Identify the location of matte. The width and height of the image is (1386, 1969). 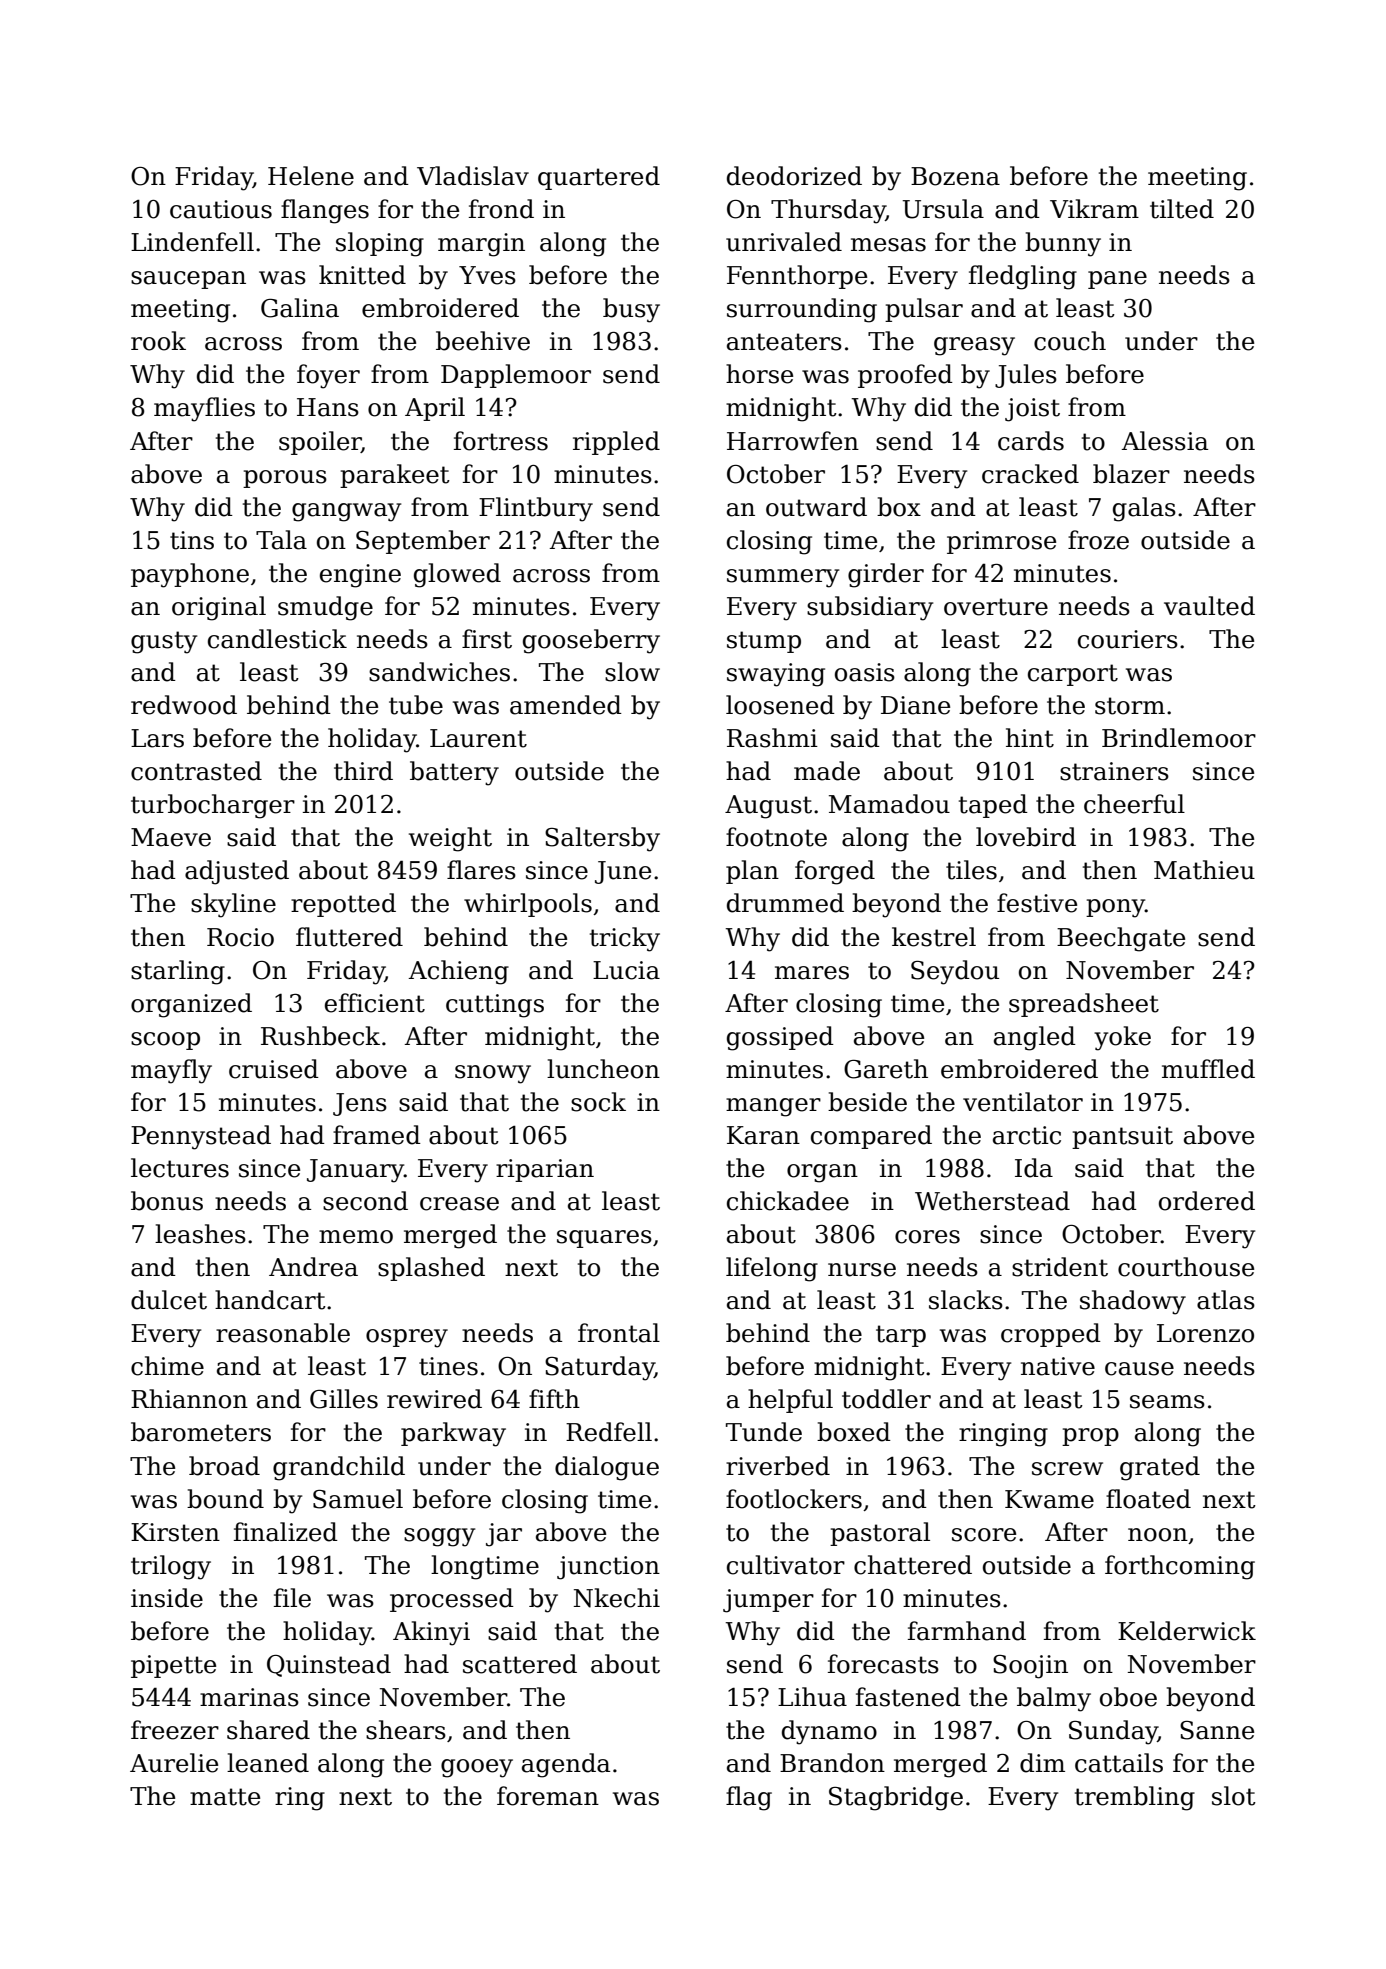
(225, 1797).
